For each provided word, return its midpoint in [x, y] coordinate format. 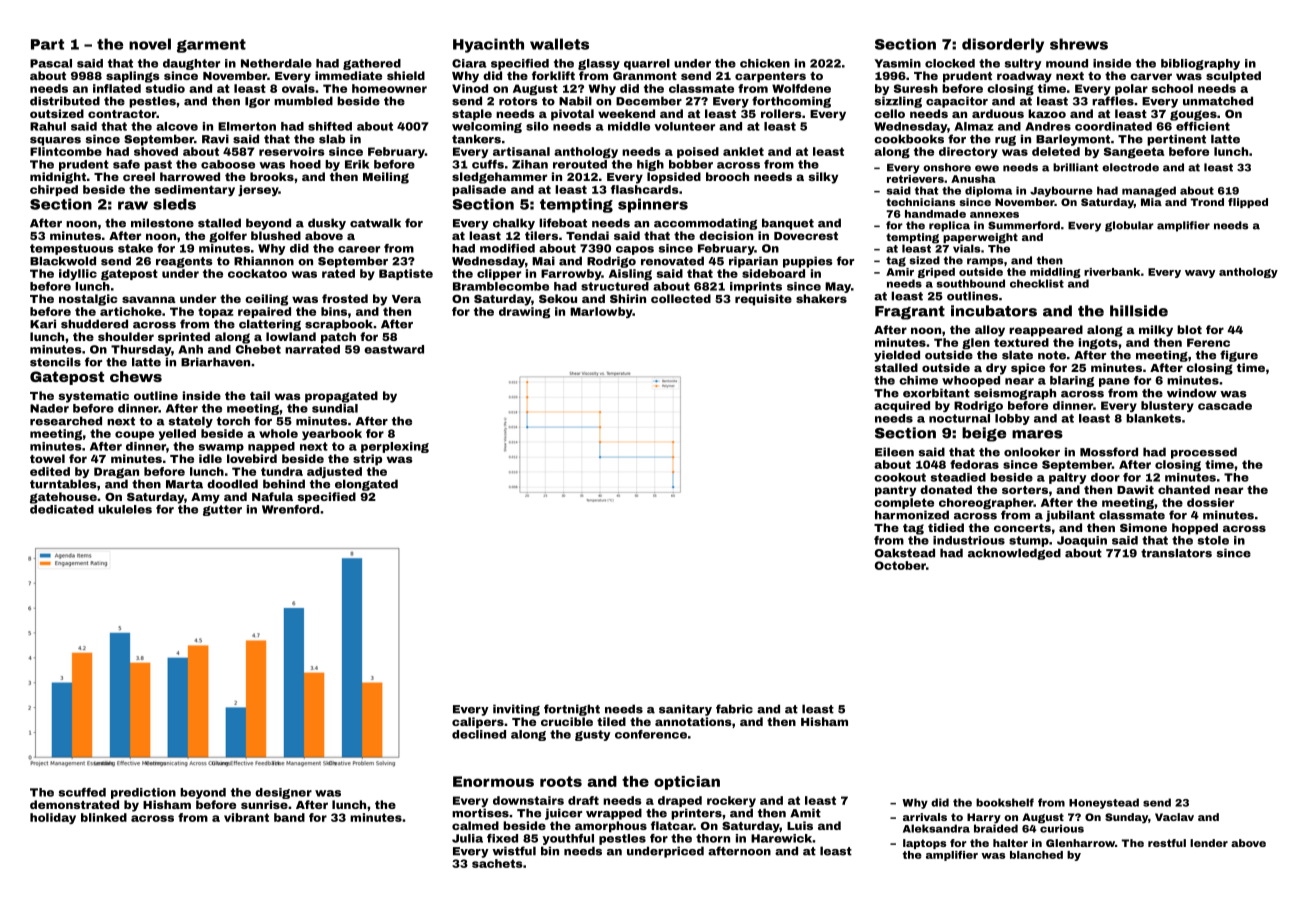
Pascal [51, 63]
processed [1204, 453]
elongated [366, 485]
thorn [713, 838]
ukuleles [125, 509]
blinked [104, 817]
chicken [765, 63]
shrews [1079, 44]
